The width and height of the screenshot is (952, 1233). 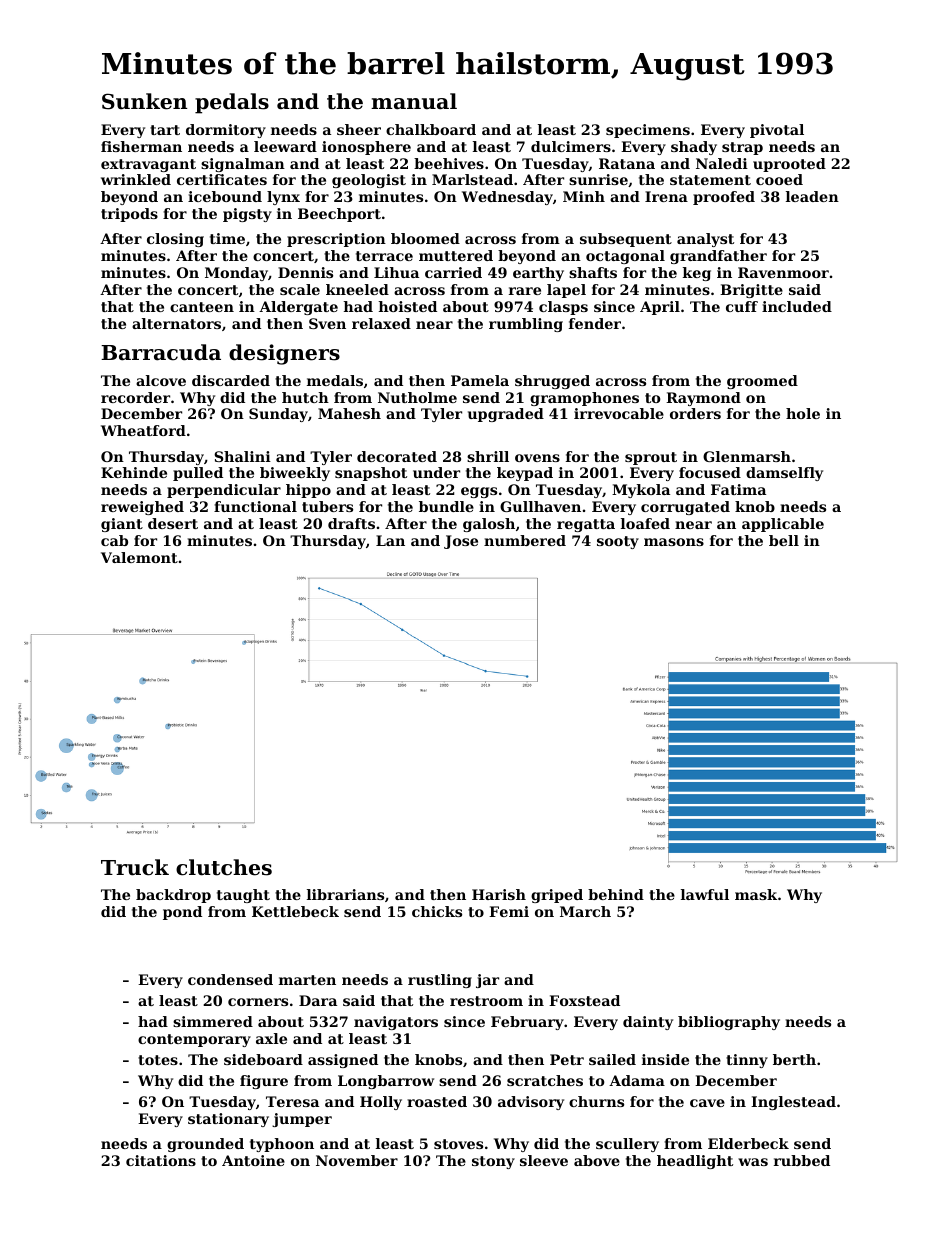 I want to click on Sunken, so click(x=144, y=101).
